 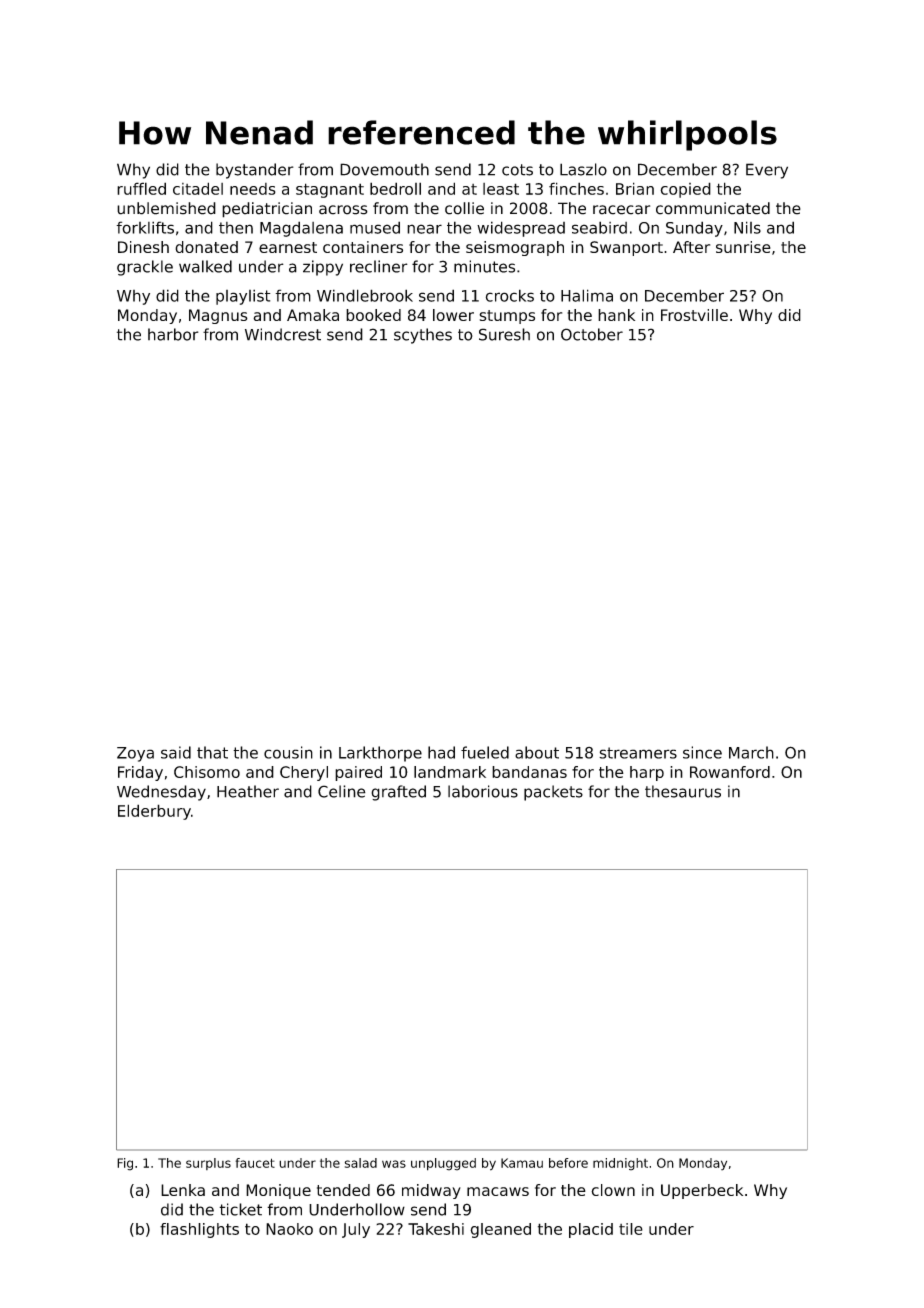 What do you see at coordinates (683, 791) in the page?
I see `thesaurus` at bounding box center [683, 791].
